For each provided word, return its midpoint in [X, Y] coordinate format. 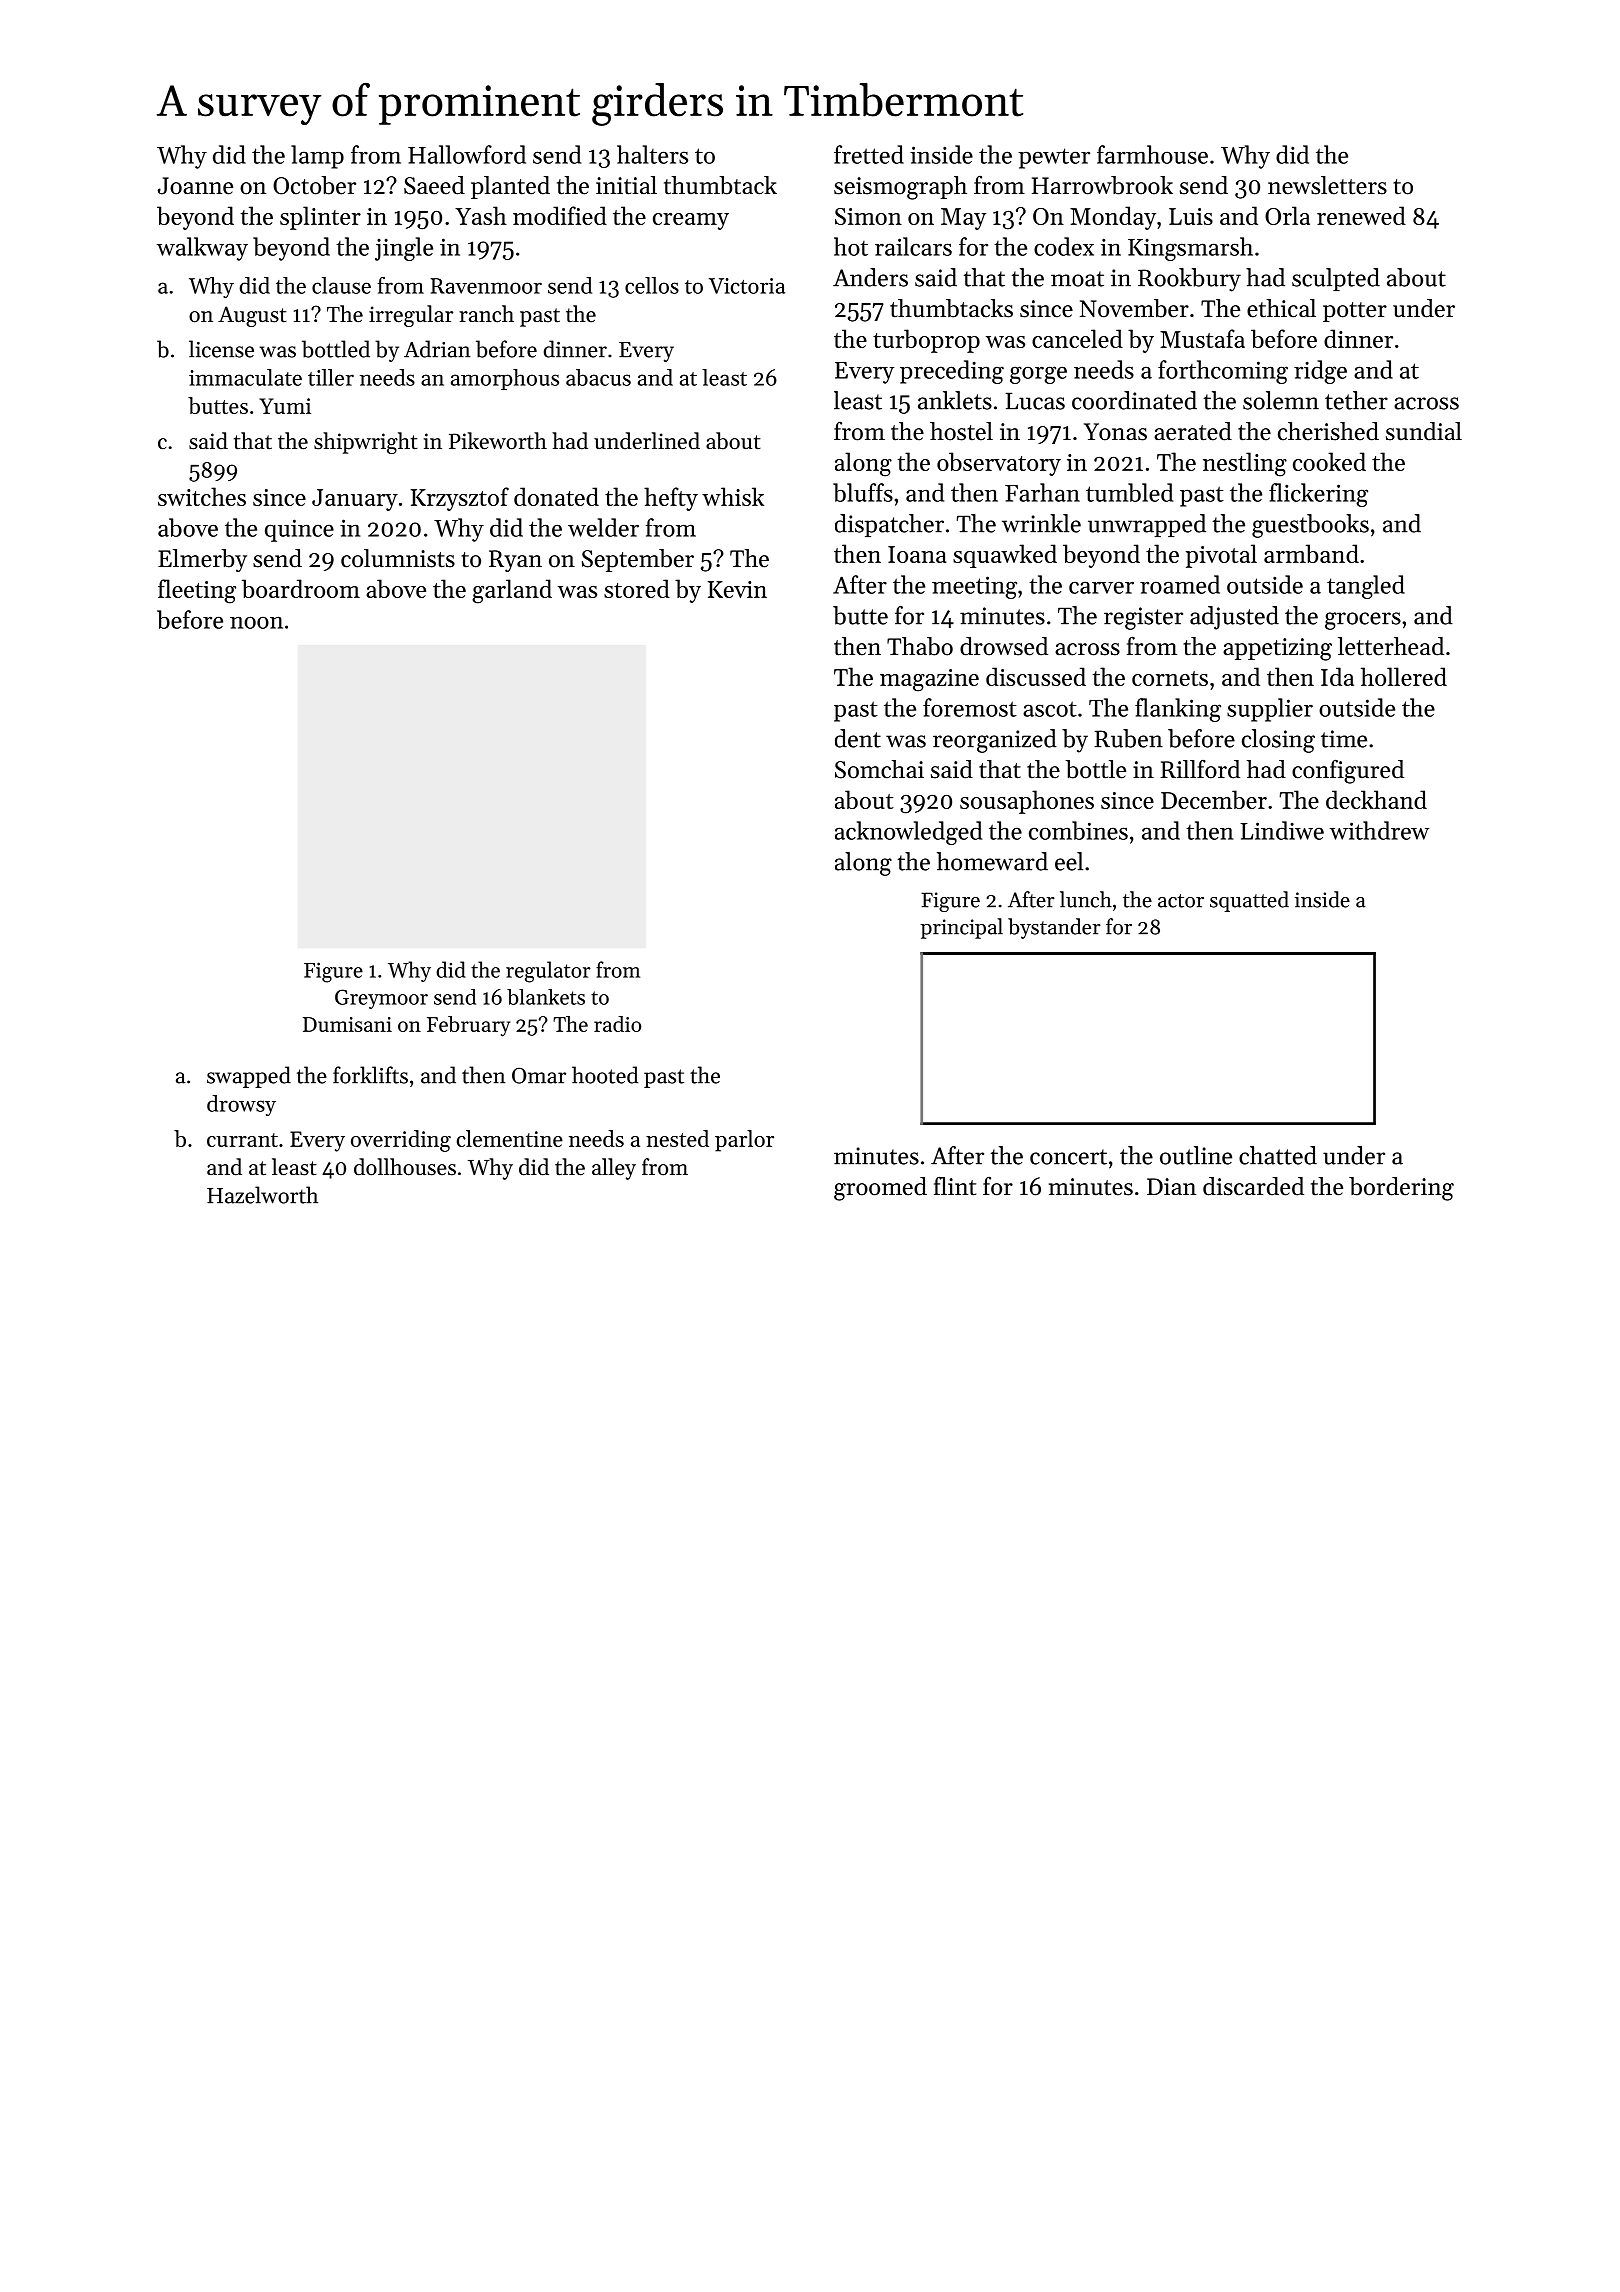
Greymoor [381, 999]
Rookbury [1189, 280]
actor [1181, 901]
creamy [691, 221]
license [221, 349]
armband [1311, 553]
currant [242, 1140]
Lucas [1035, 401]
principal [961, 928]
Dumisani [347, 1024]
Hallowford [467, 154]
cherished [1328, 431]
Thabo [920, 646]
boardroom [301, 588]
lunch [1086, 899]
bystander [1054, 928]
